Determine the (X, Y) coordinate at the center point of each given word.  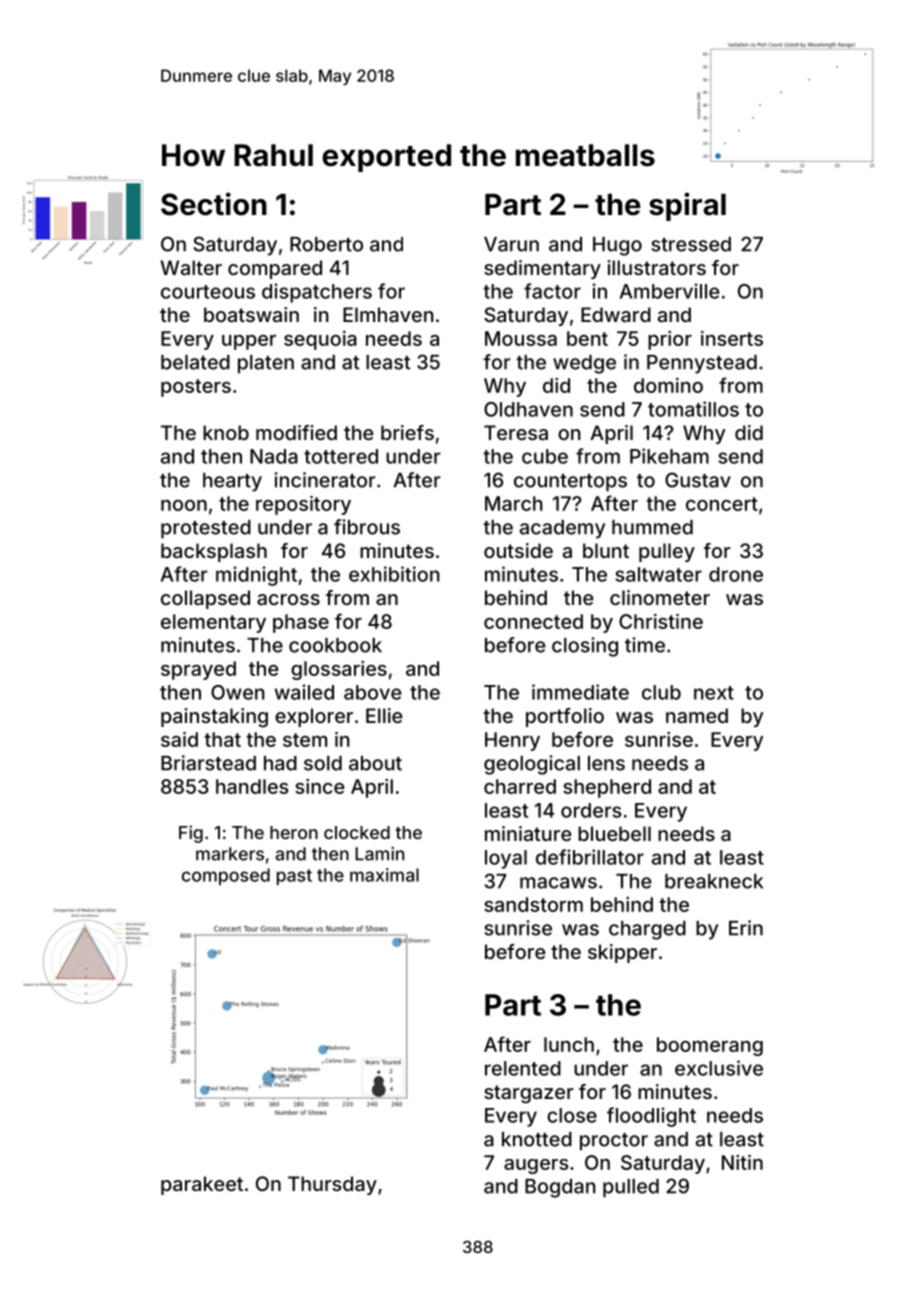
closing (585, 647)
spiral (687, 206)
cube (545, 456)
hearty (232, 482)
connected (533, 621)
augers (536, 1166)
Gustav (698, 480)
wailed (304, 692)
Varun (511, 244)
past (294, 877)
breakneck (714, 881)
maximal (384, 875)
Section (214, 204)
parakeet (202, 1185)
